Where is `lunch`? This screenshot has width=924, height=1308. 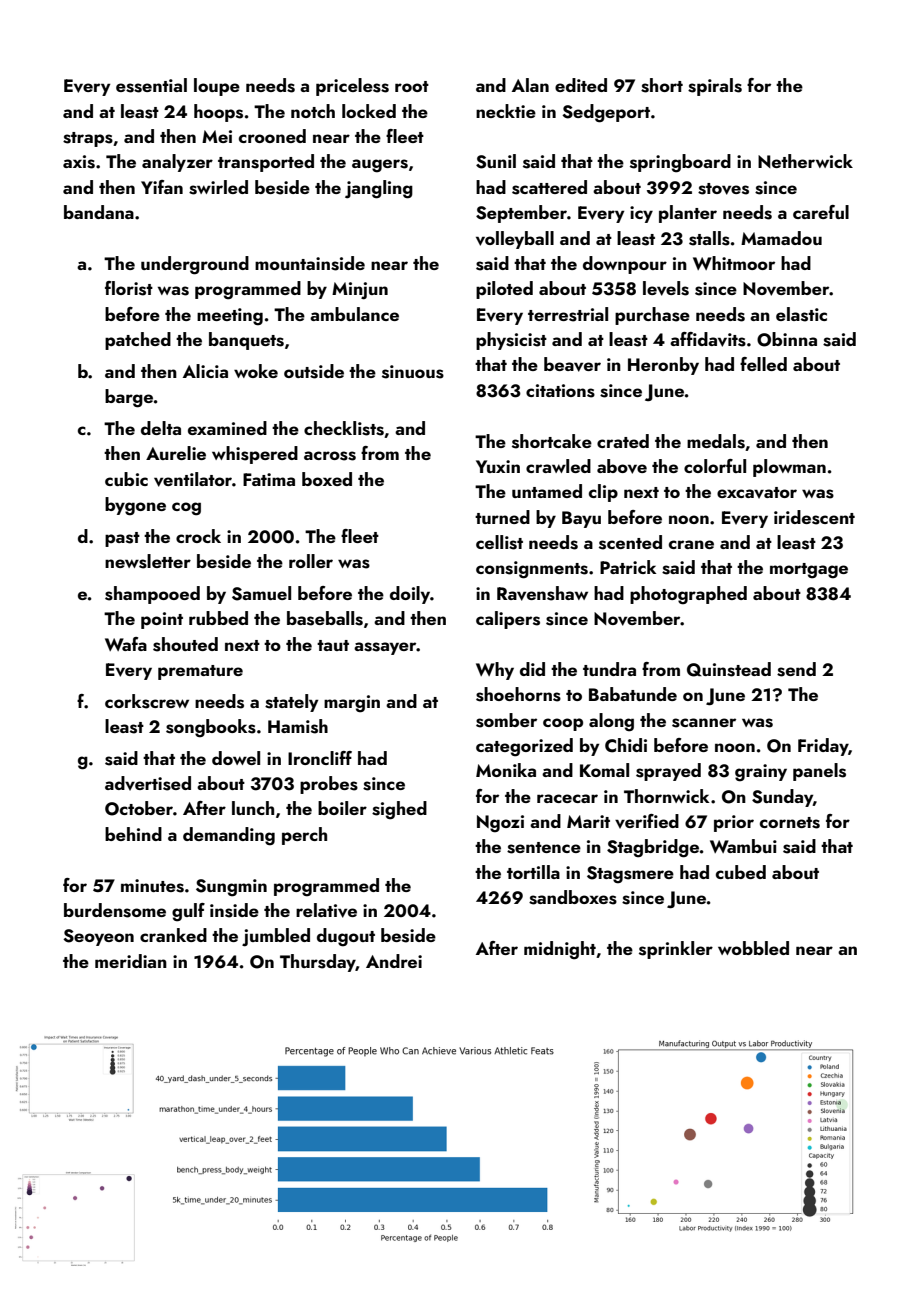
lunch is located at coordinates (253, 808).
